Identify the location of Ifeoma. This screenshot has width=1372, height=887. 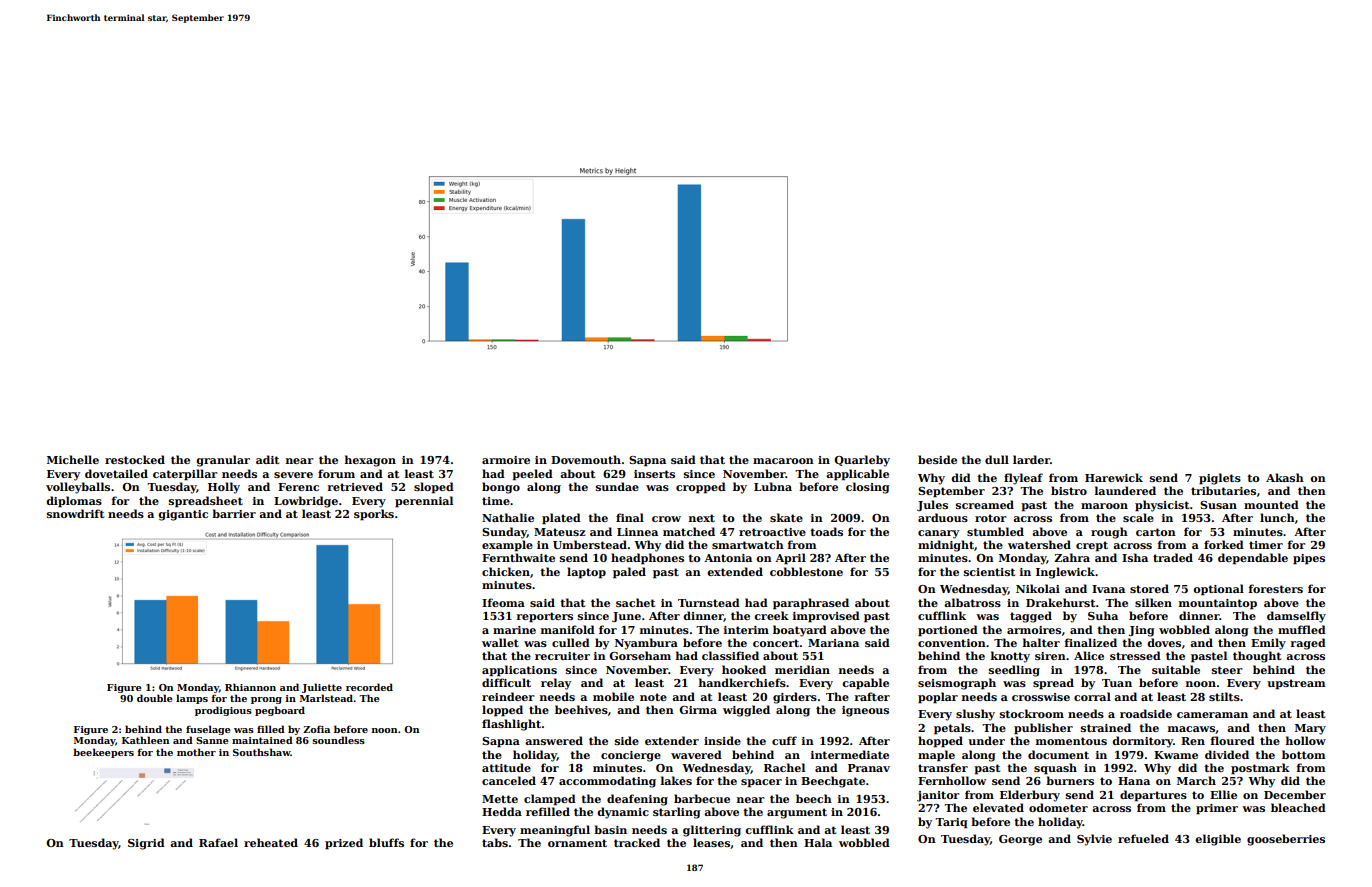
(503, 602).
